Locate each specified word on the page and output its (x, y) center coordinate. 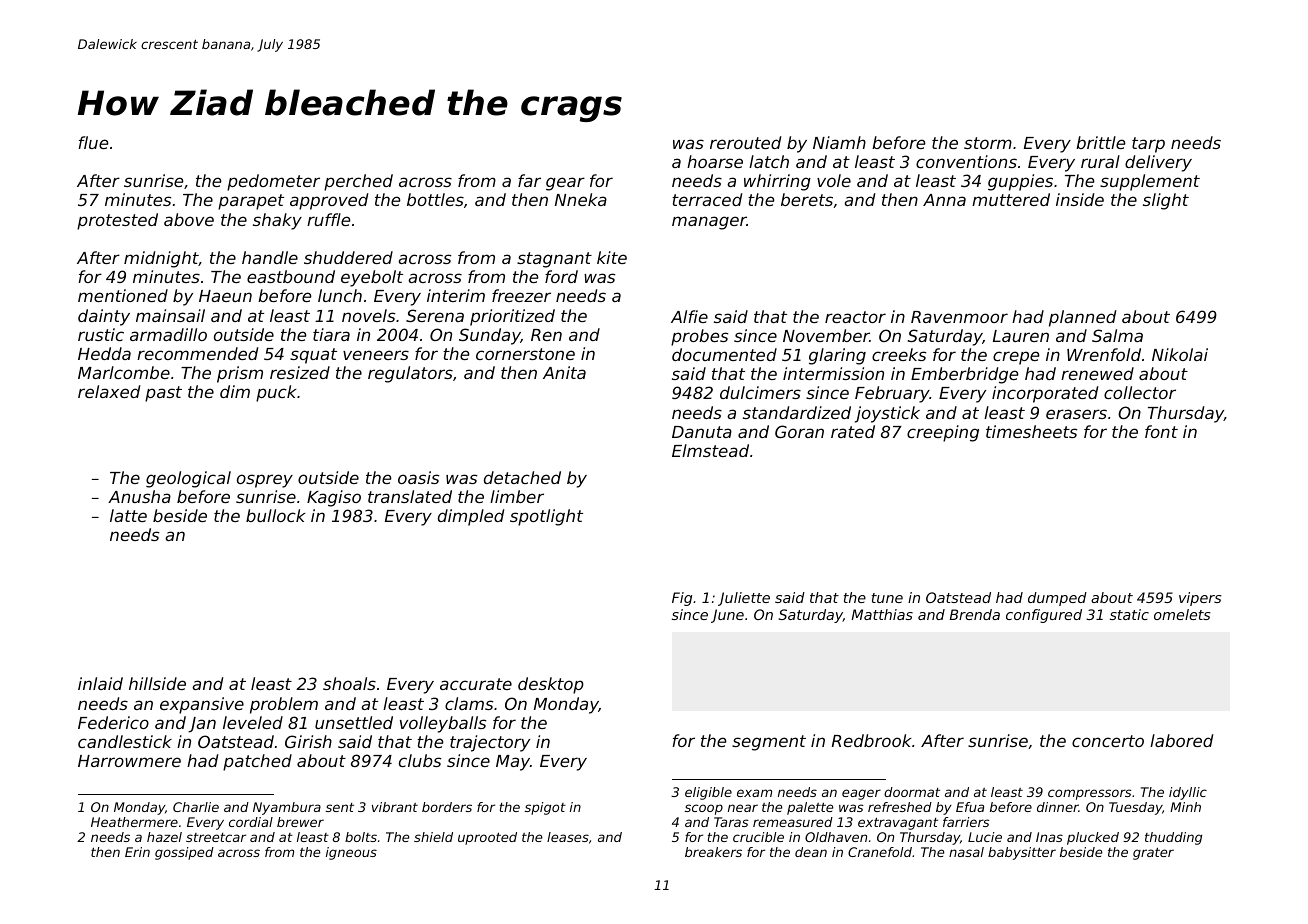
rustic (101, 334)
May (513, 763)
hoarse (715, 161)
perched (358, 182)
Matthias (882, 614)
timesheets (1031, 431)
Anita (564, 372)
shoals (349, 683)
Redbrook (871, 740)
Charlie (196, 807)
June (727, 616)
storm (988, 143)
